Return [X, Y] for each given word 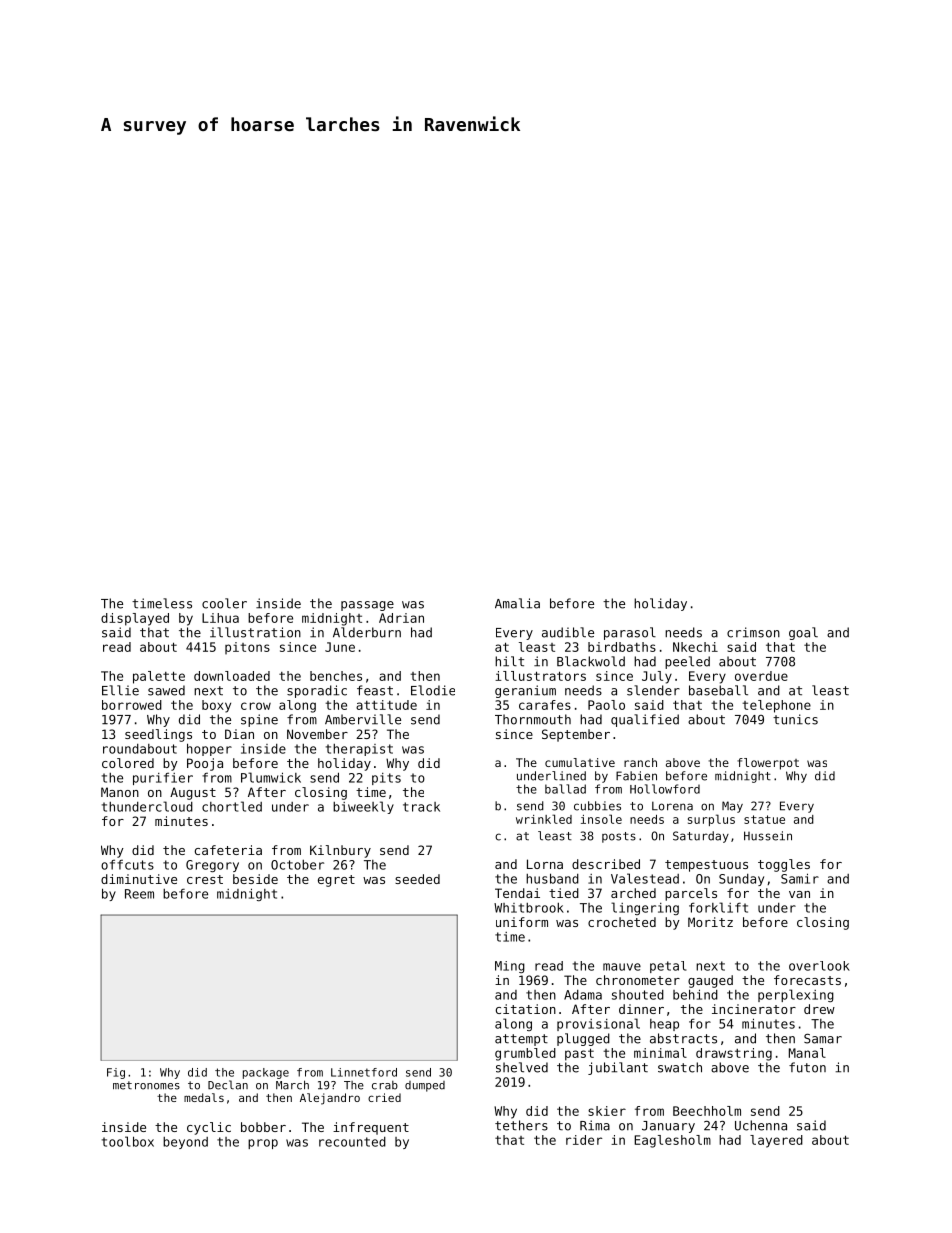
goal [803, 633]
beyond [185, 1143]
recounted [352, 1142]
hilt [509, 661]
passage [367, 606]
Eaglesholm [672, 1141]
